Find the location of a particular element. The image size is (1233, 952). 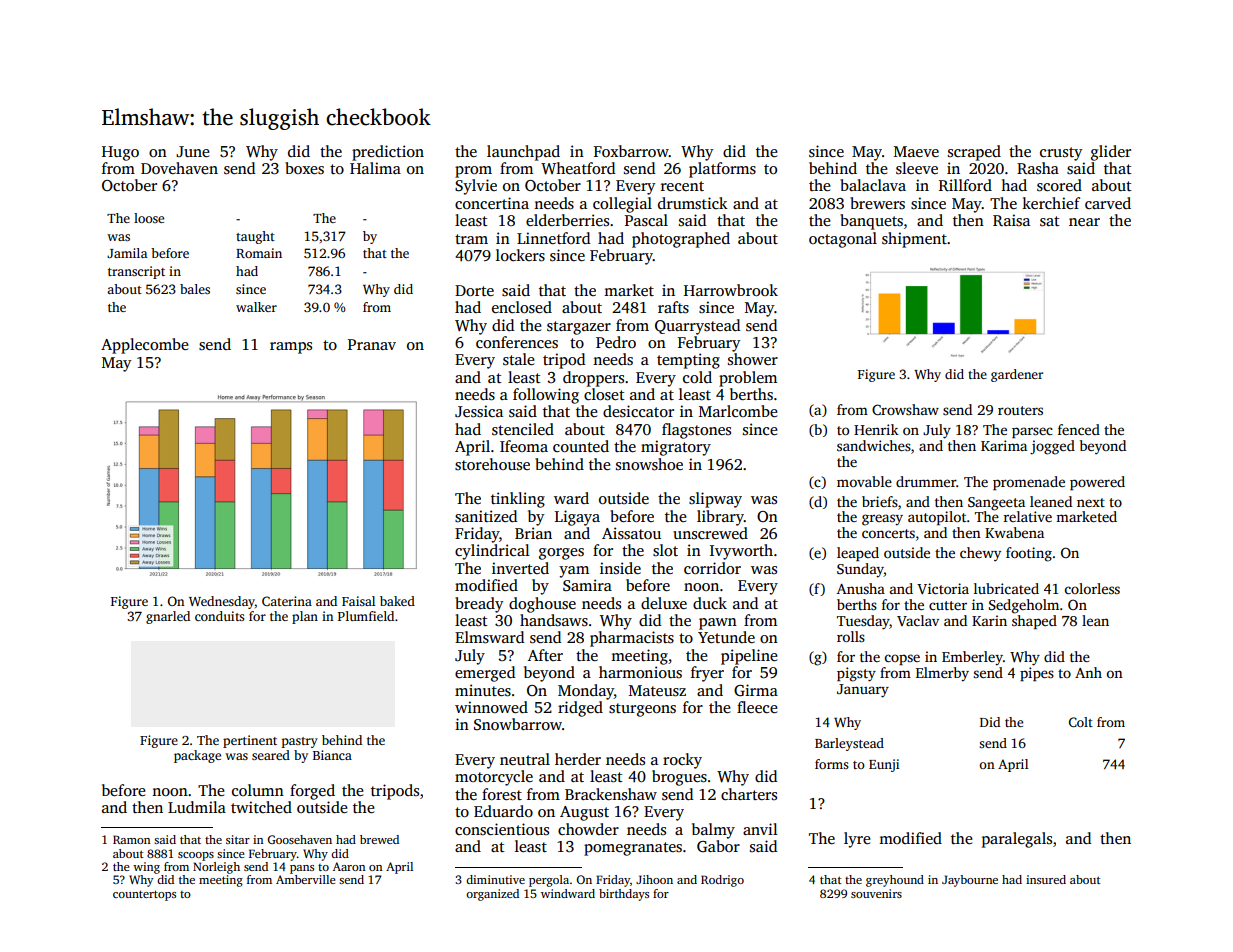

glider is located at coordinates (1111, 153).
